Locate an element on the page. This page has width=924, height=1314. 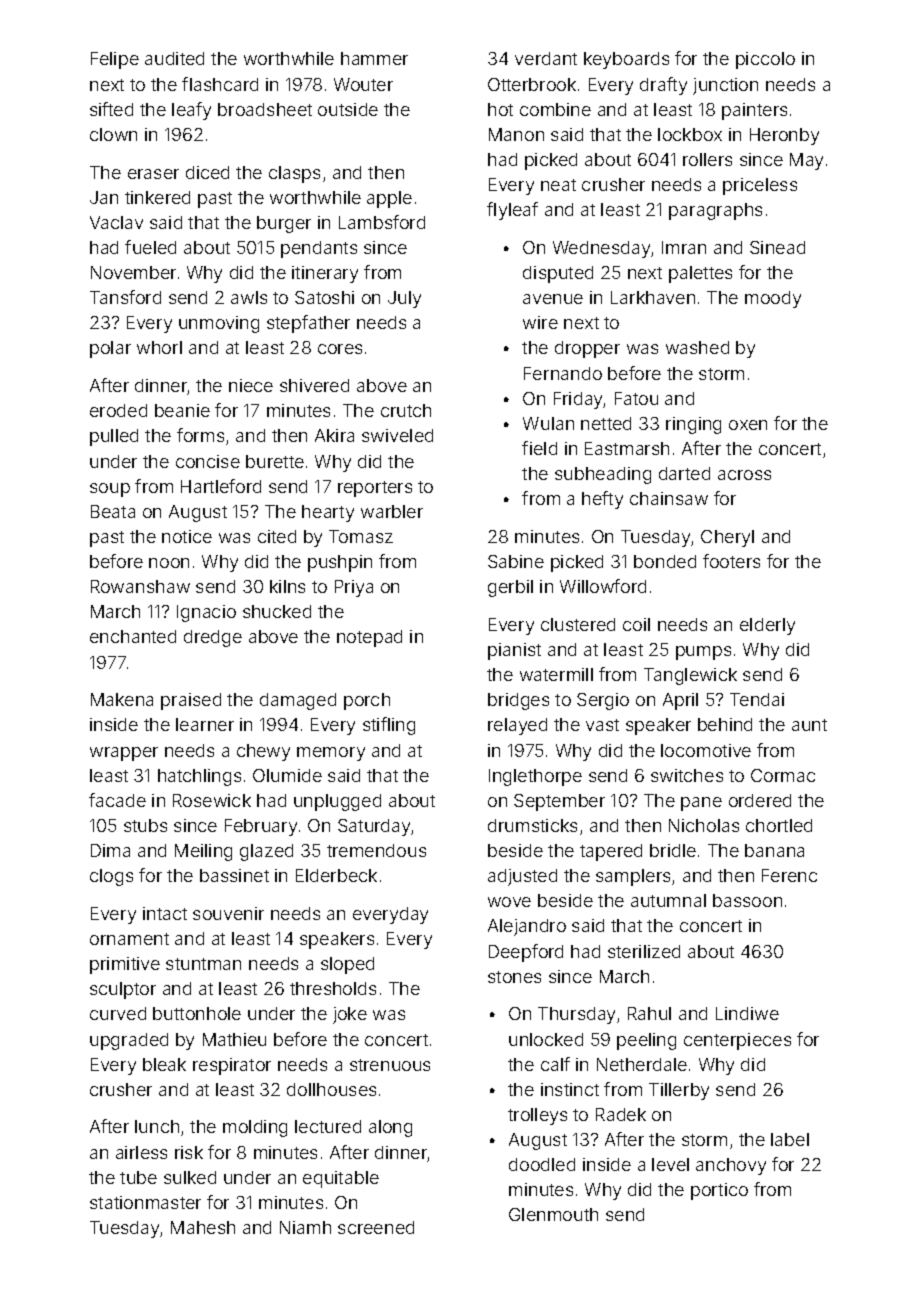
oxen is located at coordinates (748, 425).
